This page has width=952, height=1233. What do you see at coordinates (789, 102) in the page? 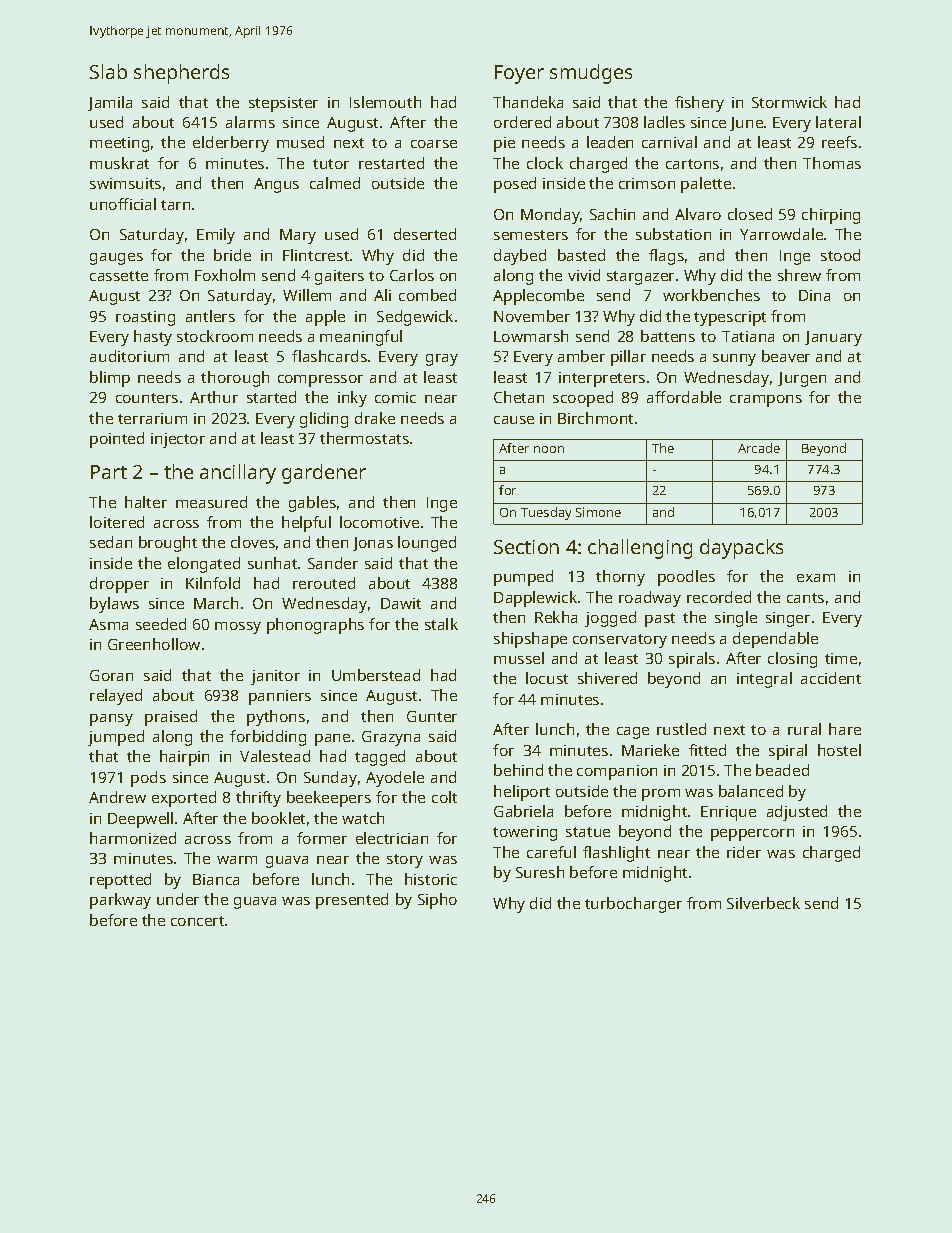
I see `Stormwick` at bounding box center [789, 102].
